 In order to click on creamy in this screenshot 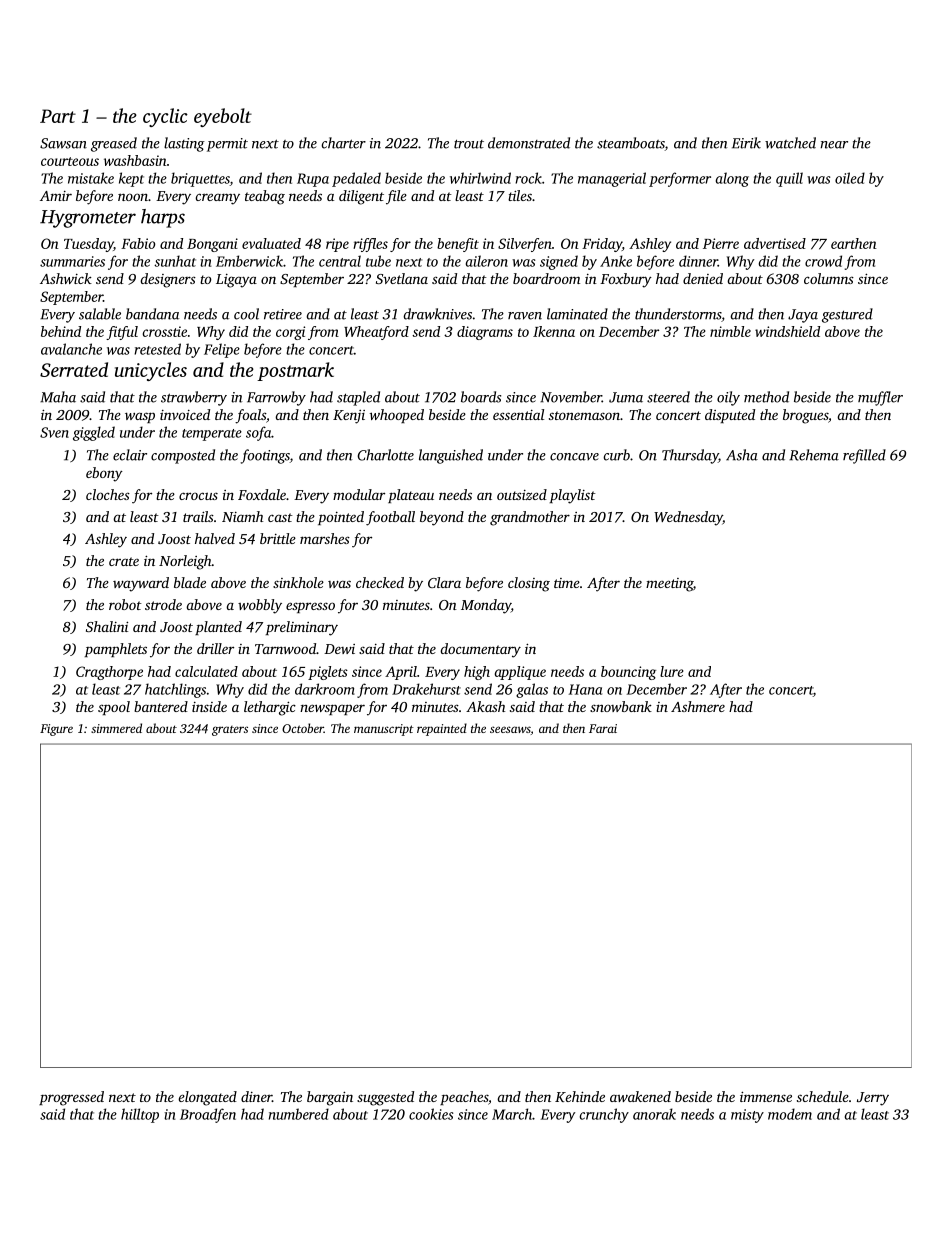, I will do `click(217, 199)`.
